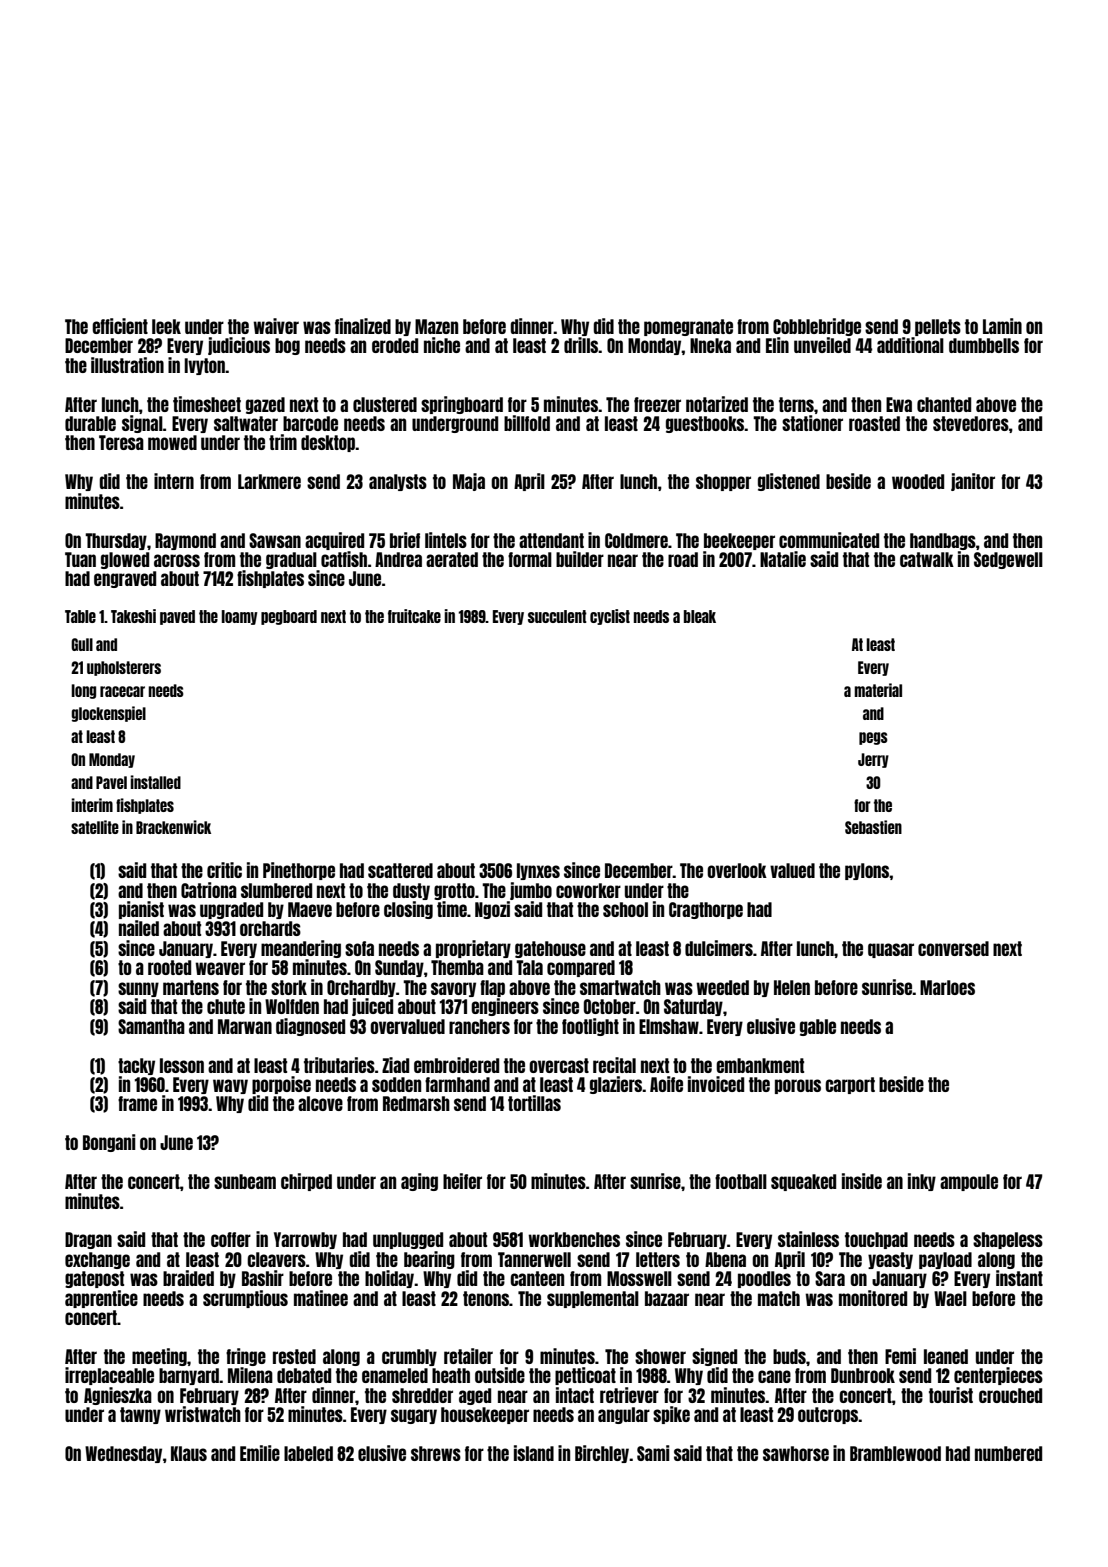  Describe the element at coordinates (530, 559) in the document. I see `formal` at that location.
